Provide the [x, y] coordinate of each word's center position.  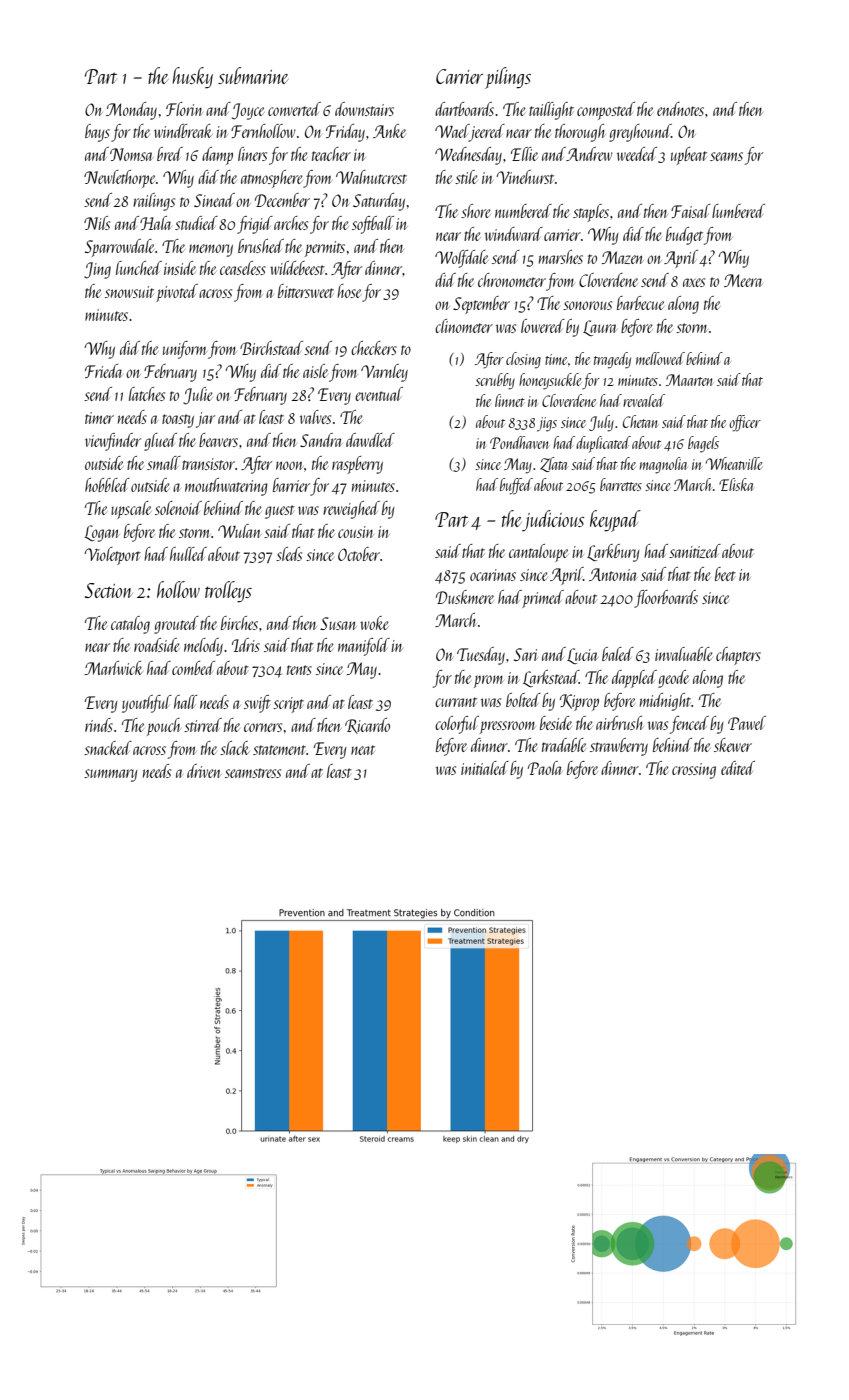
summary [111, 775]
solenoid [178, 508]
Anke [389, 131]
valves [315, 417]
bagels [703, 444]
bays [97, 133]
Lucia [582, 656]
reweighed [351, 510]
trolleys [228, 592]
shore [476, 211]
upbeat [689, 156]
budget [684, 236]
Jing [97, 270]
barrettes [621, 484]
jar [205, 420]
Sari [525, 654]
